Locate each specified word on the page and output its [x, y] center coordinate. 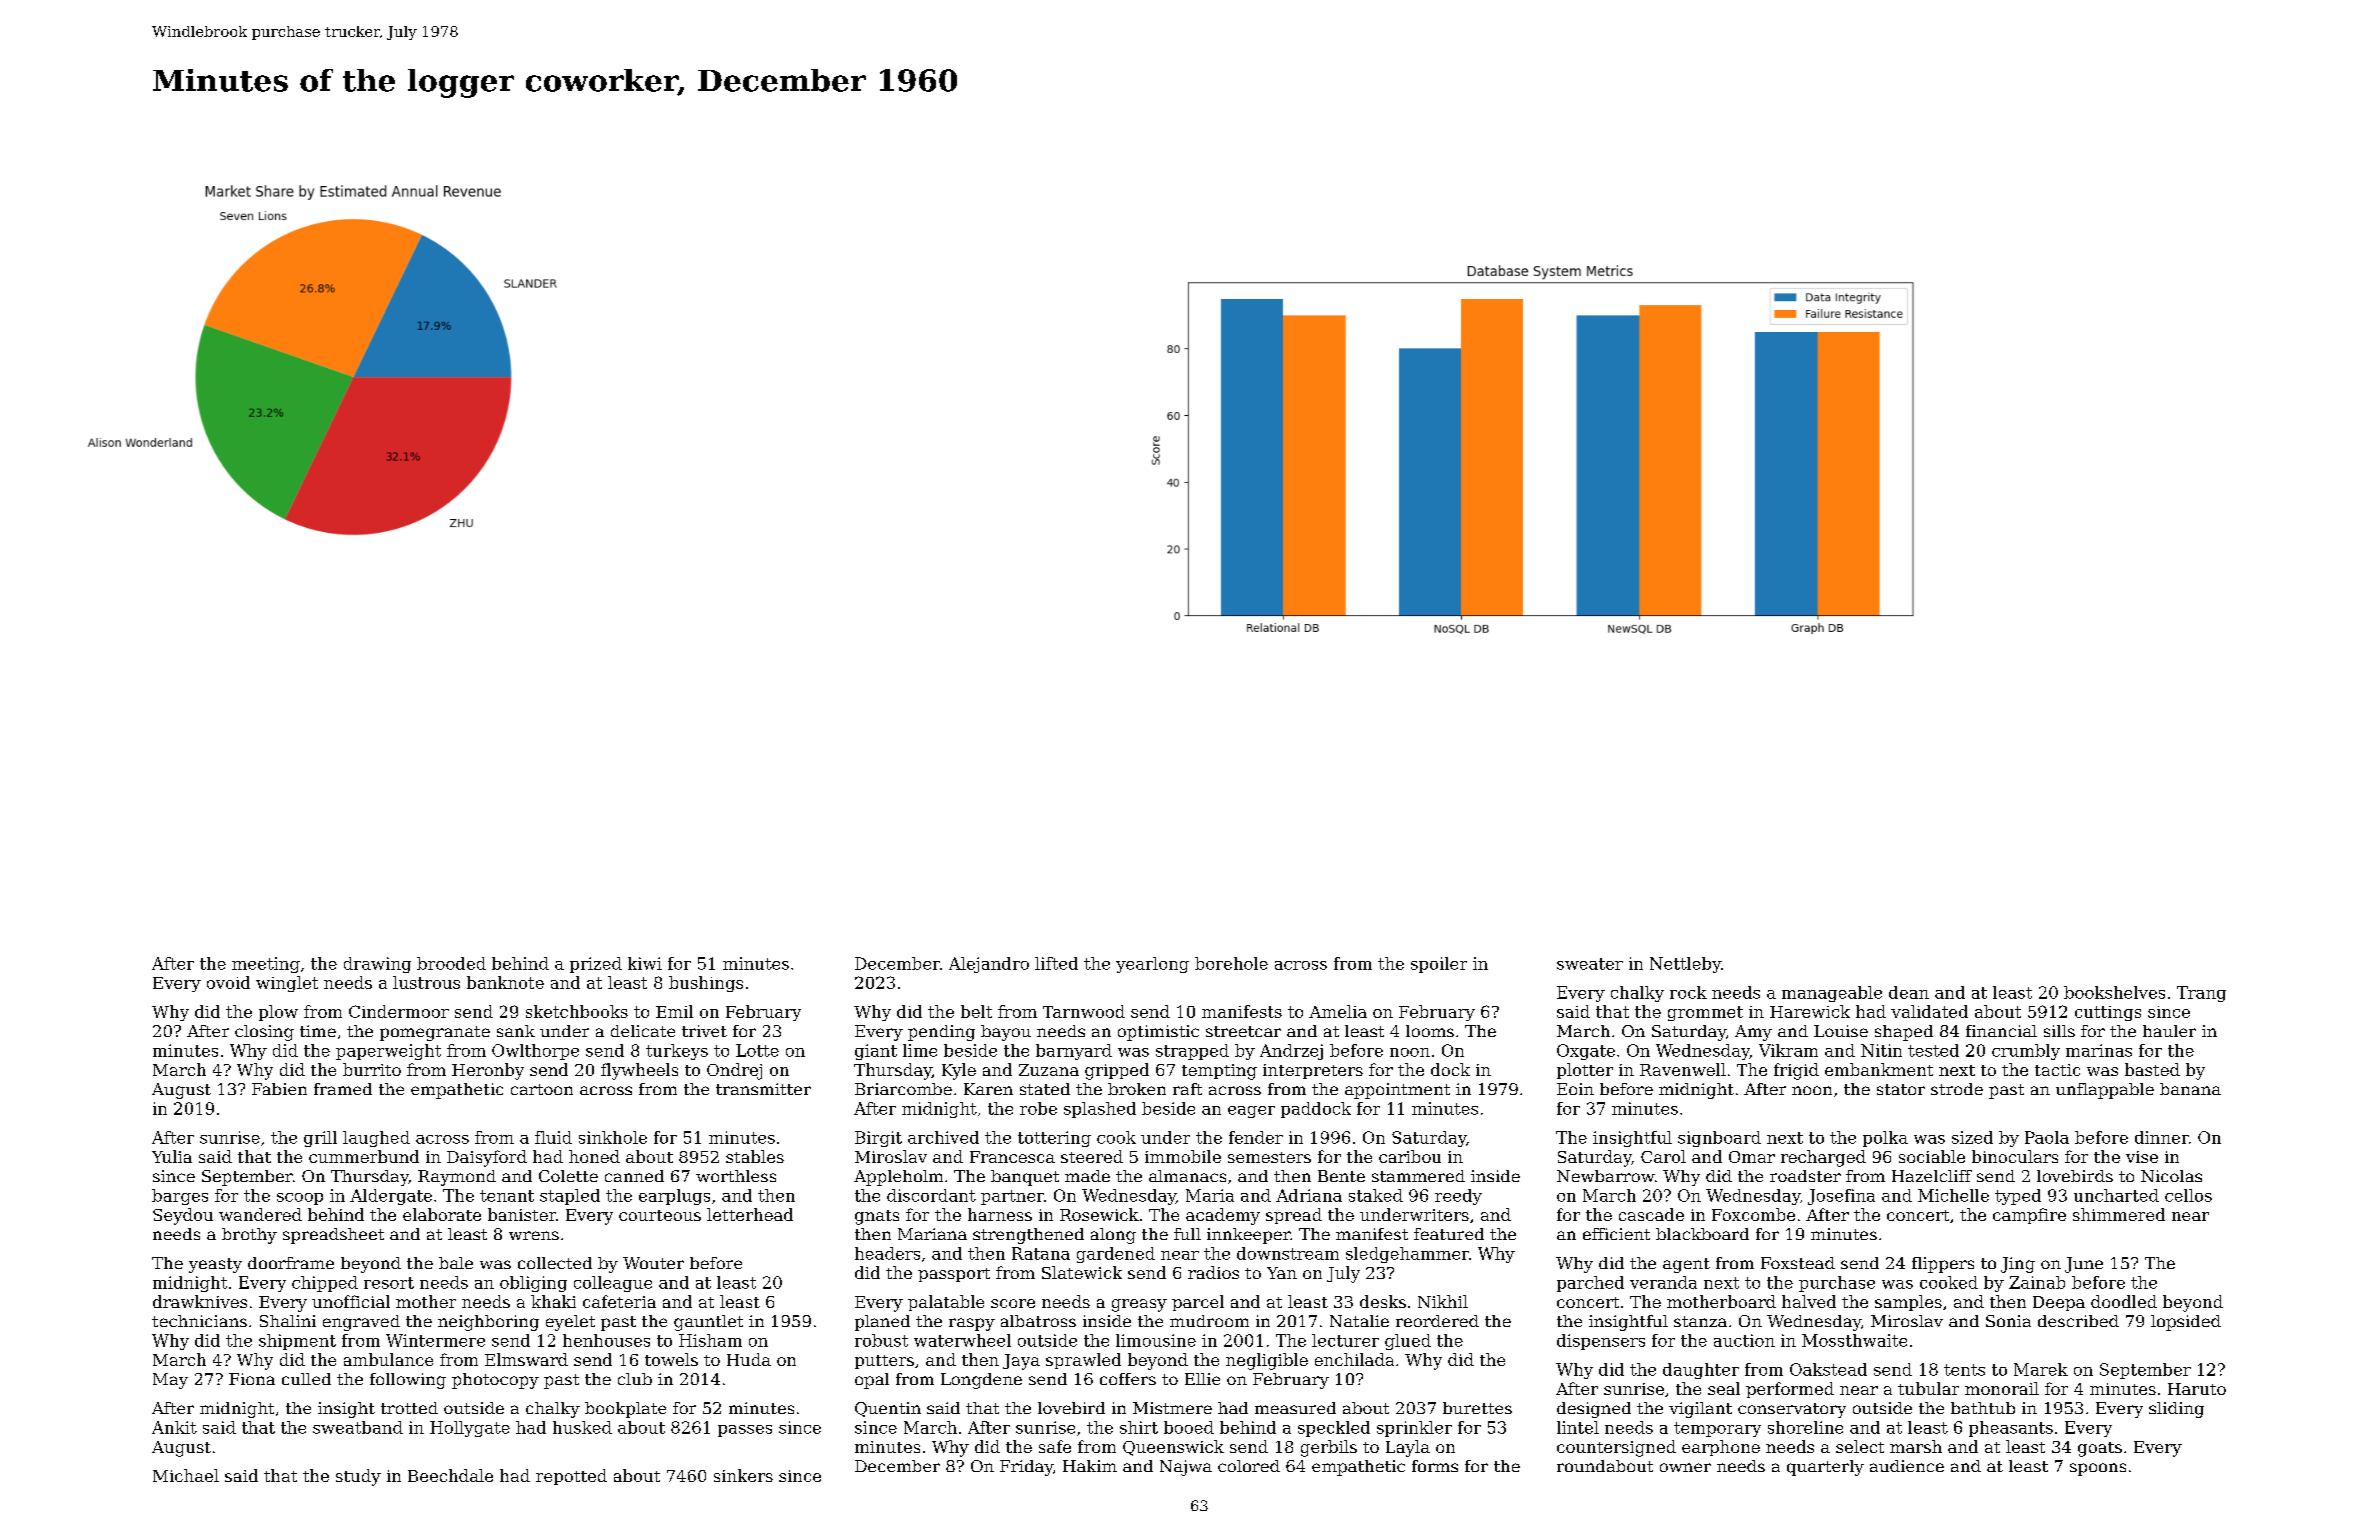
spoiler [1439, 965]
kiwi [645, 963]
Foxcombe [1753, 1214]
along [1113, 1236]
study [358, 1477]
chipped [325, 1284]
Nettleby [1685, 965]
